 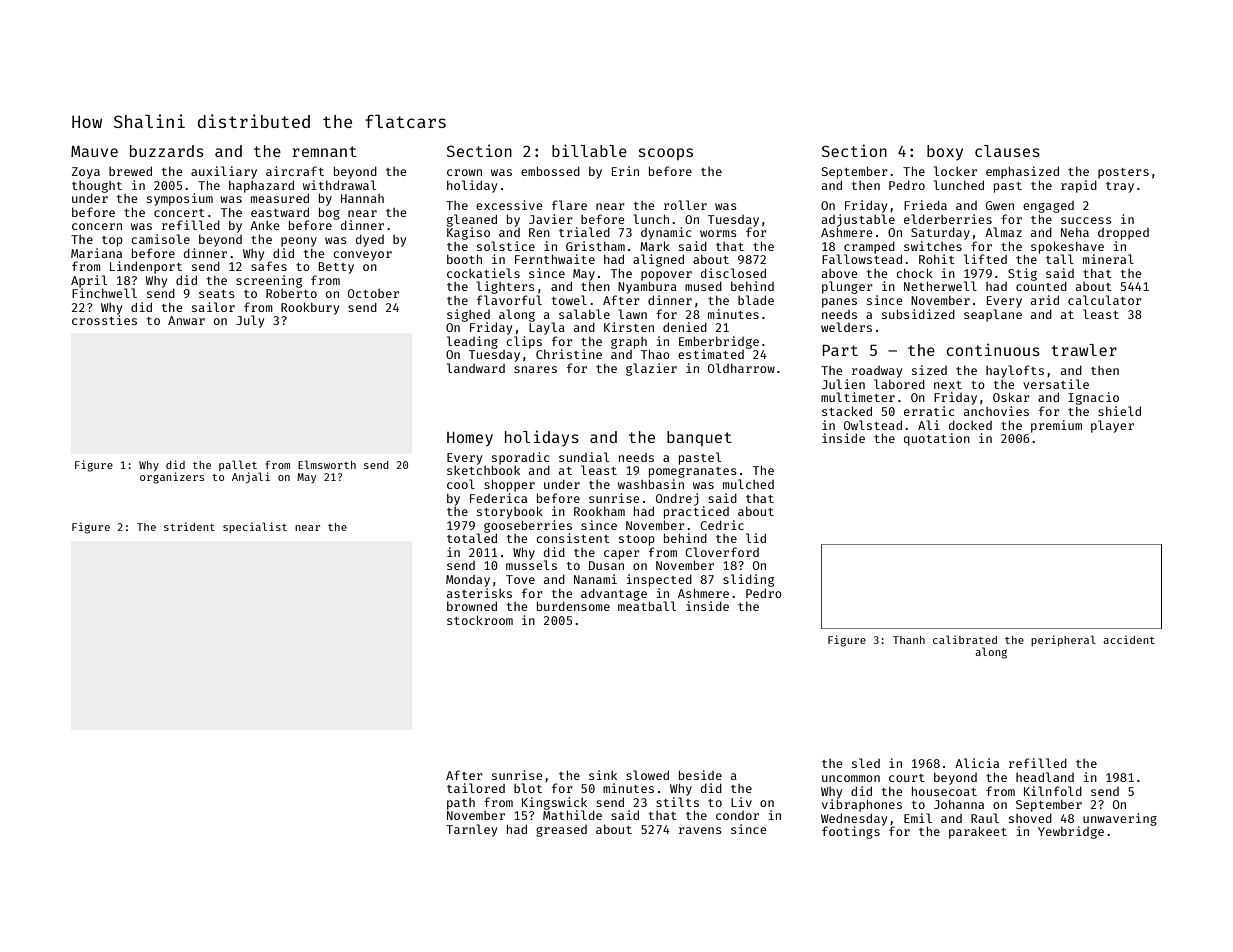 I want to click on Almaz, so click(x=1003, y=232).
